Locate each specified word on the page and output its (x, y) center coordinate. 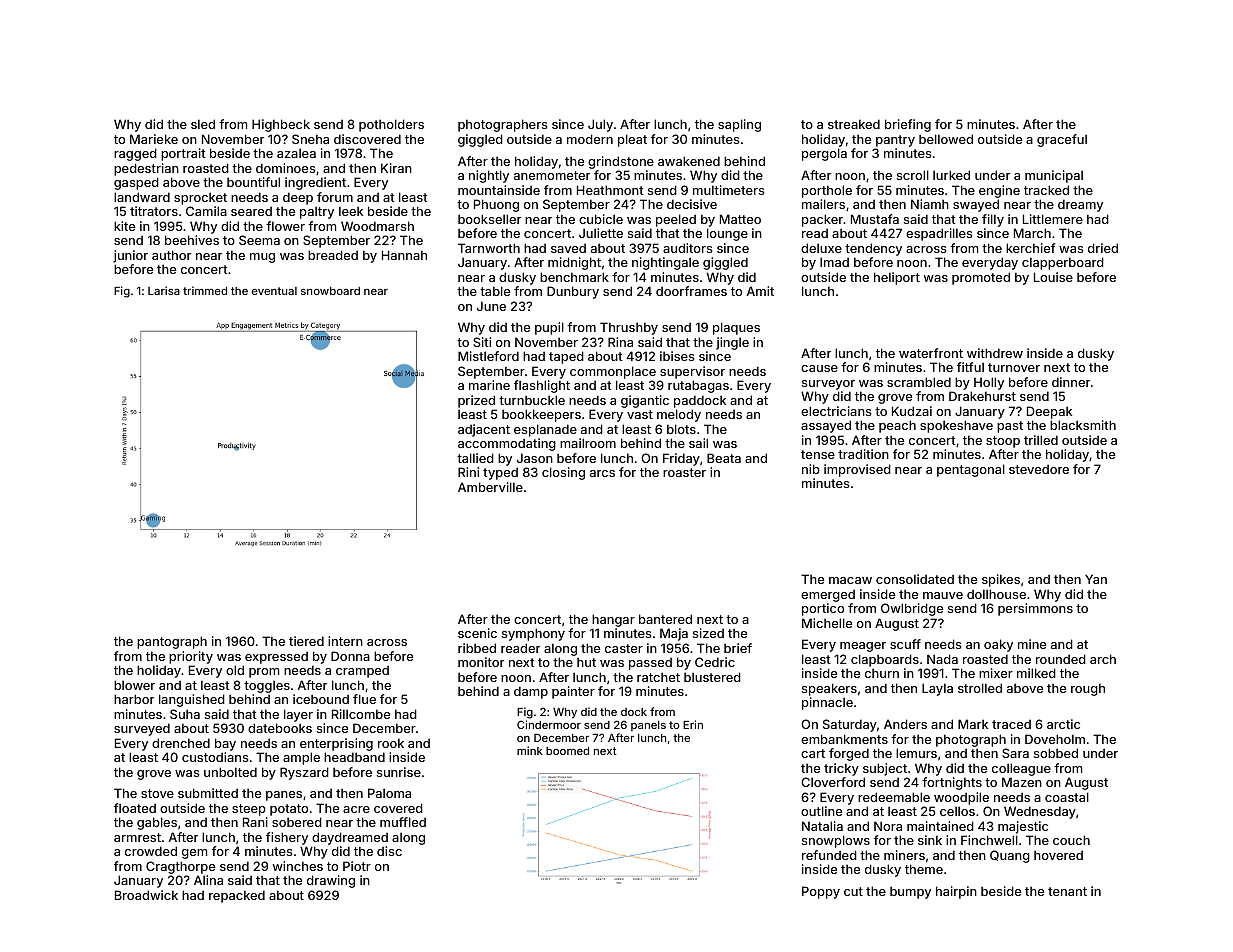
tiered (306, 641)
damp (531, 692)
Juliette (601, 233)
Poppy (821, 892)
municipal (1054, 176)
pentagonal (971, 470)
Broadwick (146, 895)
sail (698, 443)
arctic (1063, 724)
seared (251, 211)
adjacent (484, 430)
